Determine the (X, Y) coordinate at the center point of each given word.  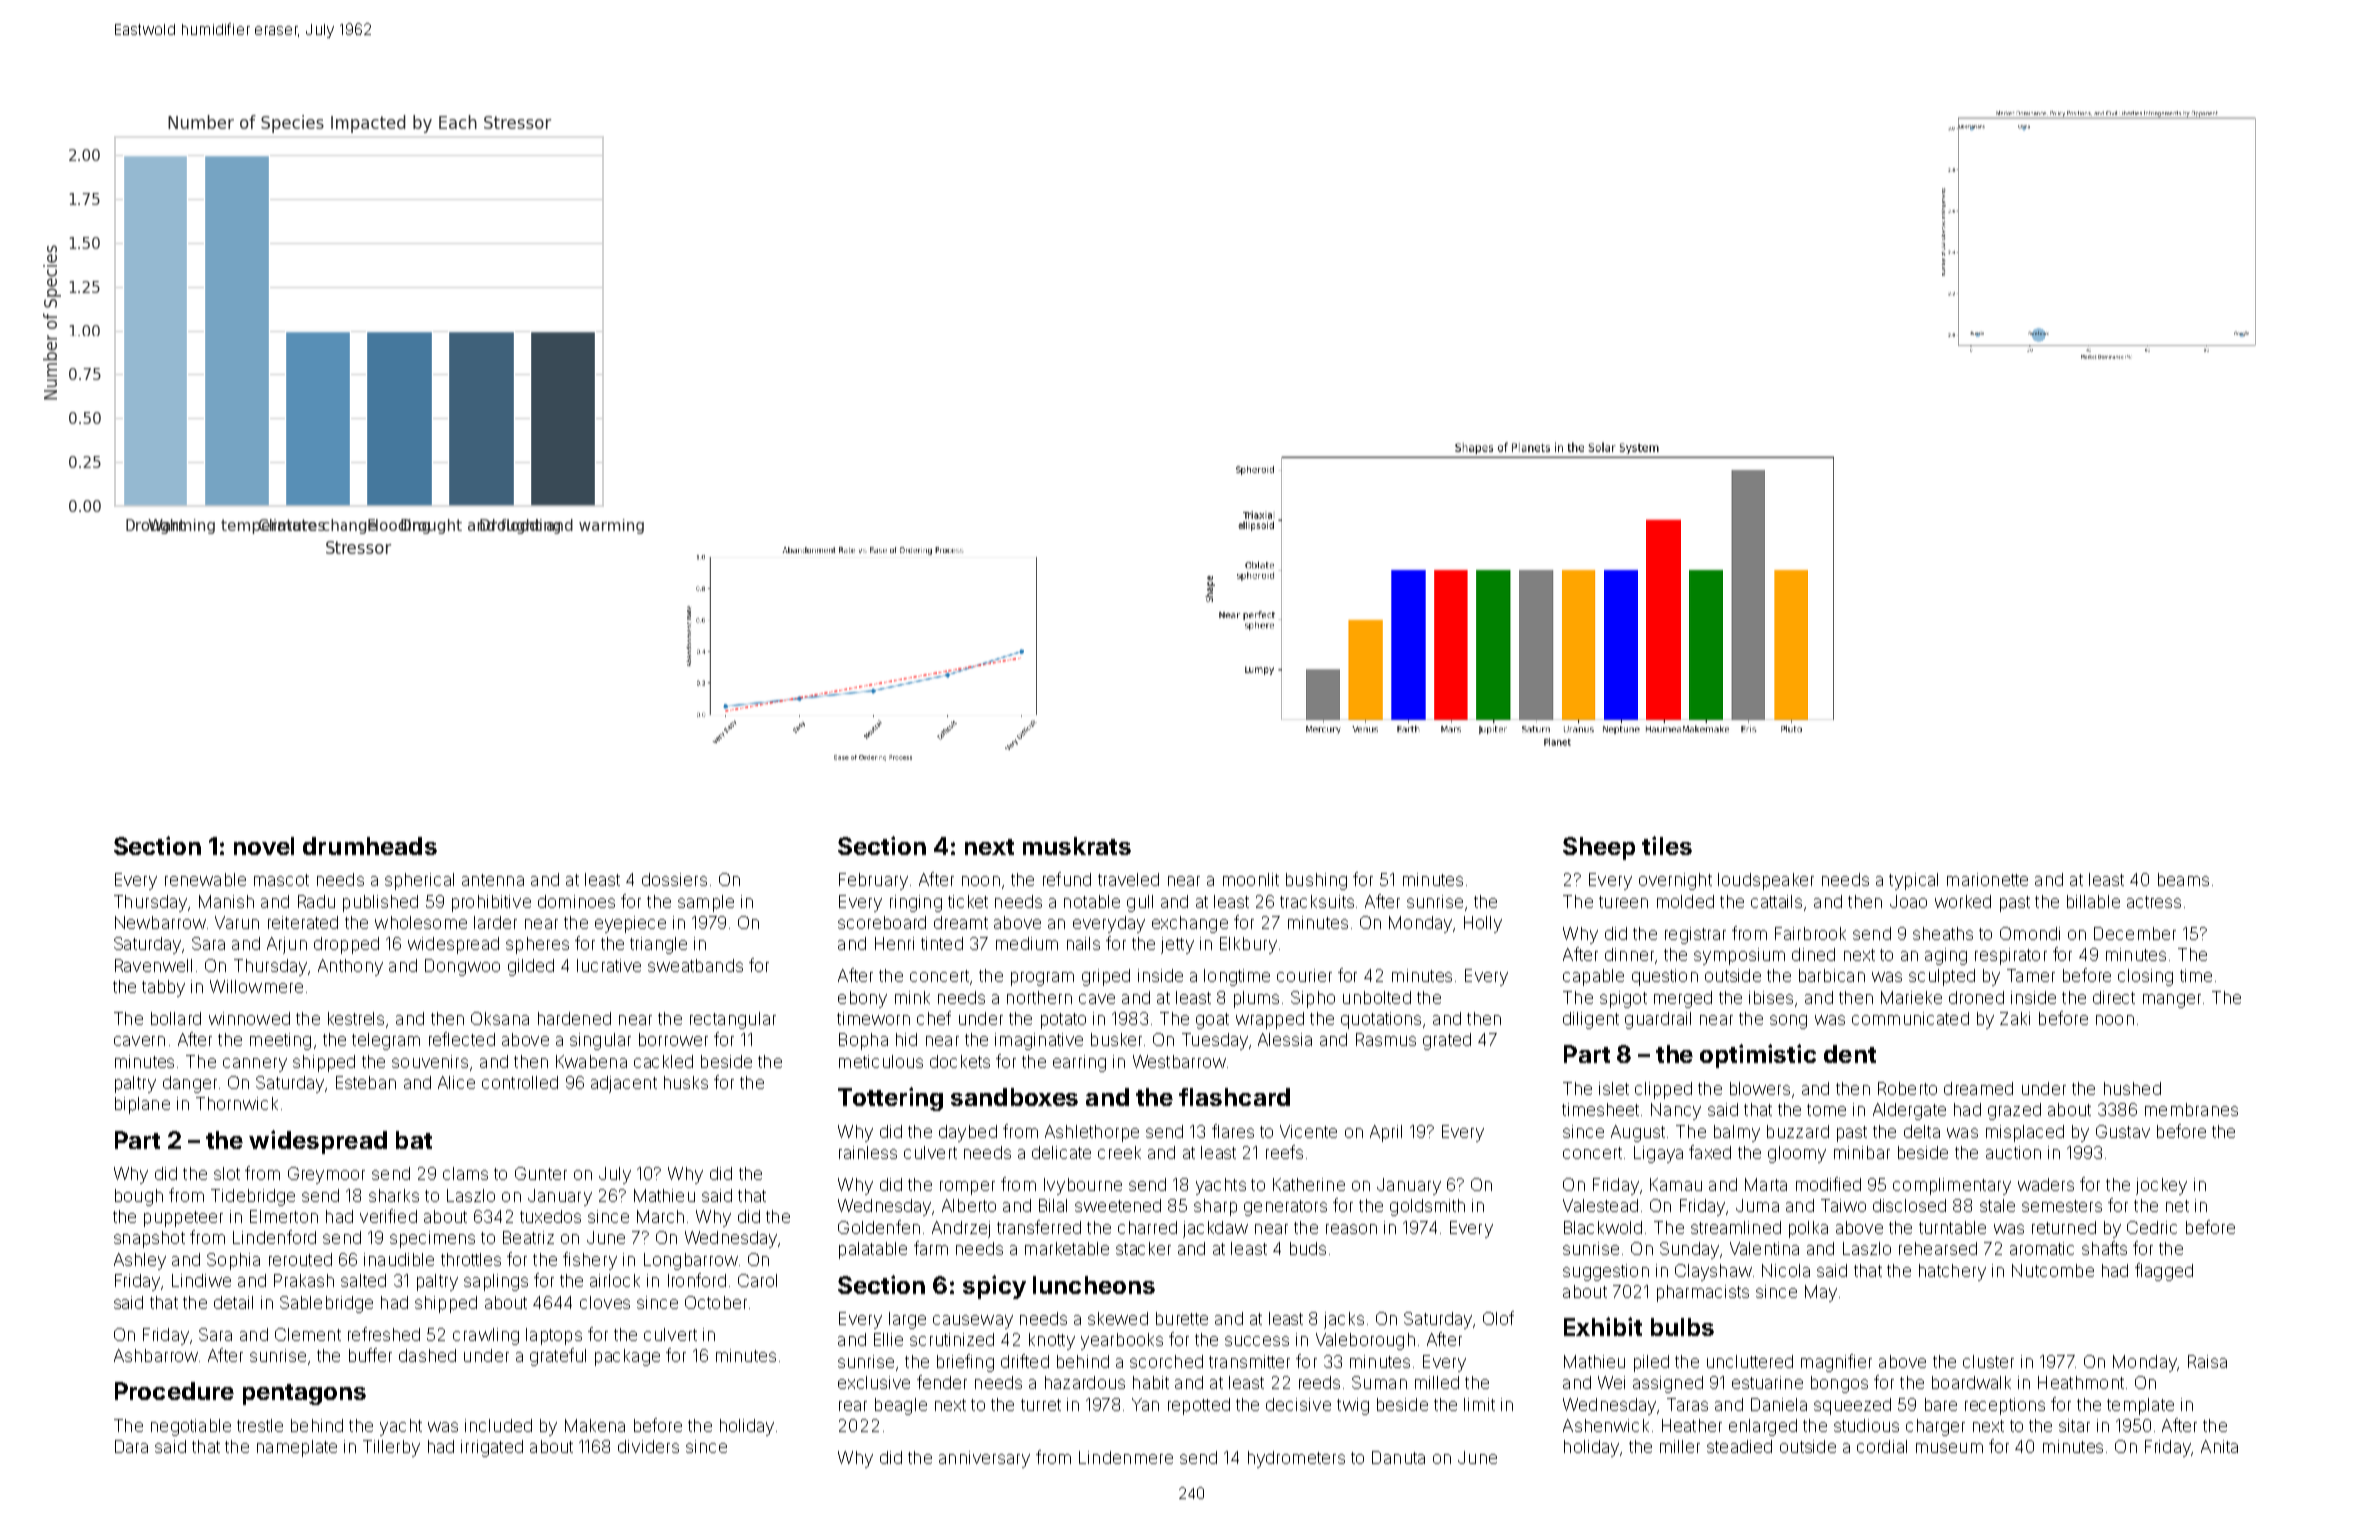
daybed (968, 1133)
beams (2183, 879)
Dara (131, 1446)
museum (1949, 1448)
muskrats (1077, 846)
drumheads (370, 846)
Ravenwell (153, 965)
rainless (868, 1152)
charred (1147, 1227)
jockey (2161, 1186)
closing (2145, 977)
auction (2013, 1152)
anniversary (984, 1459)
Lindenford (274, 1237)
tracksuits (1317, 901)
